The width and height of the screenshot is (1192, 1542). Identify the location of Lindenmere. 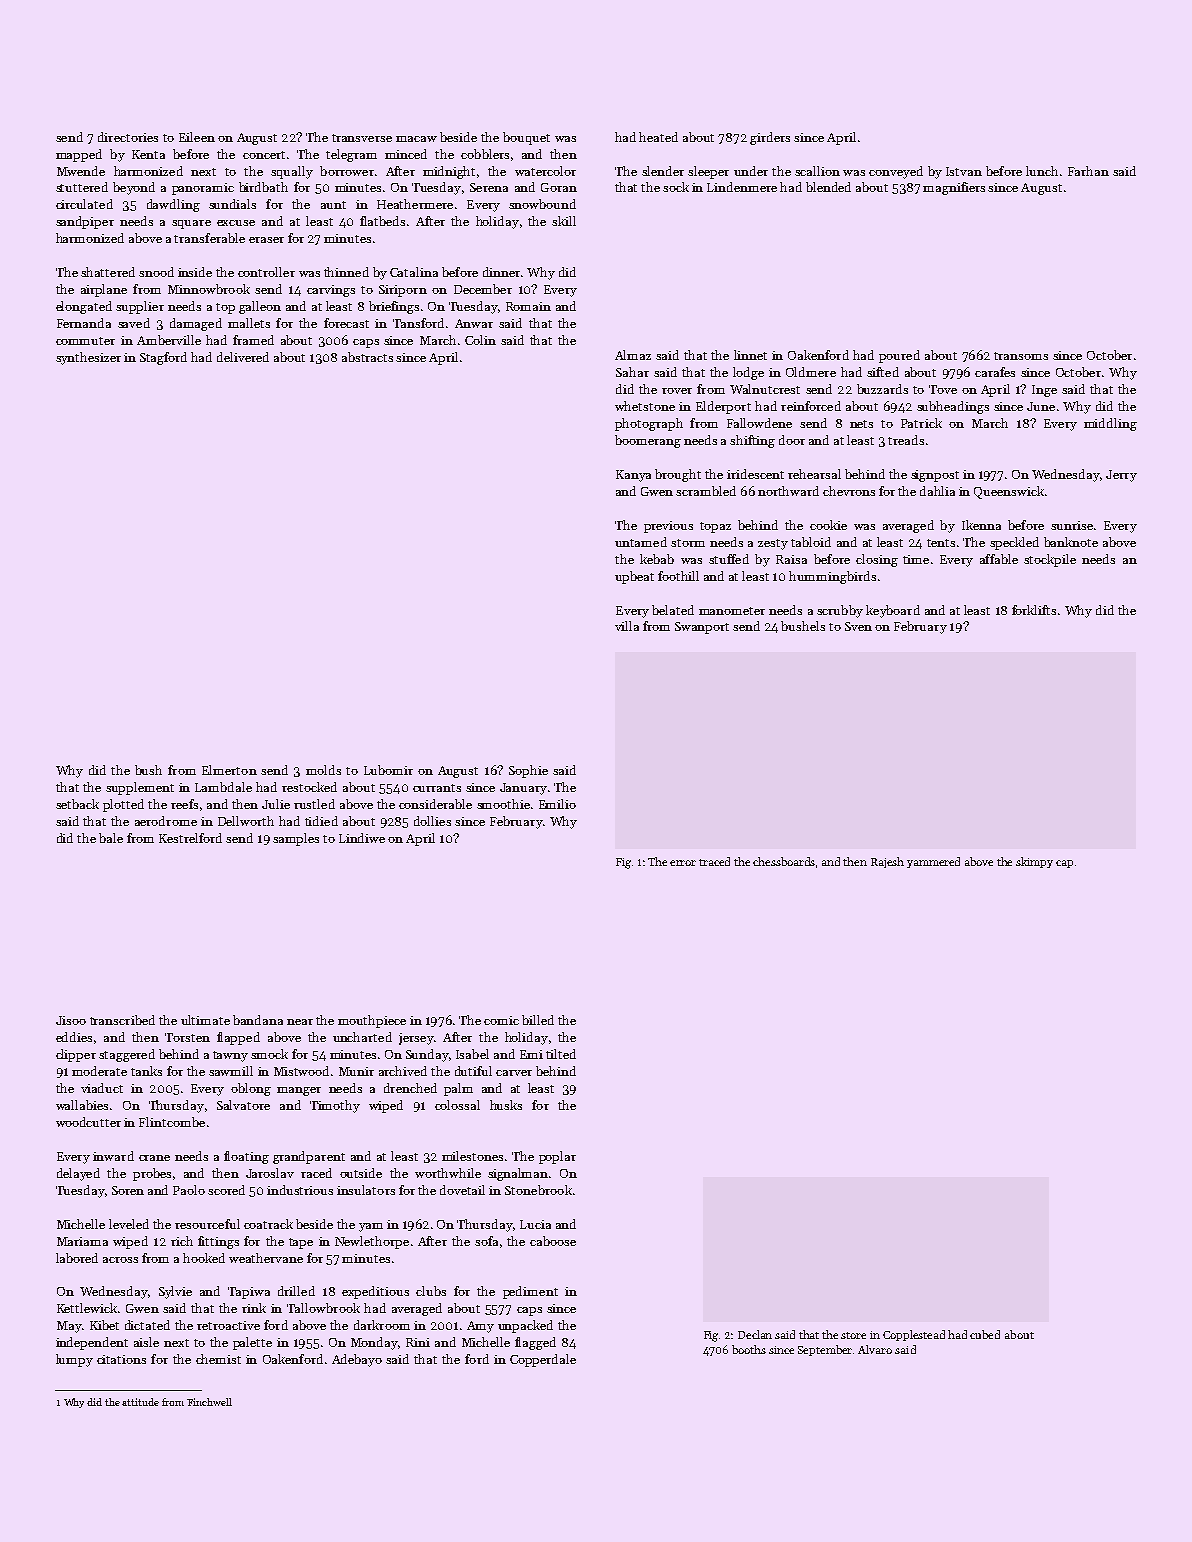
(742, 187).
